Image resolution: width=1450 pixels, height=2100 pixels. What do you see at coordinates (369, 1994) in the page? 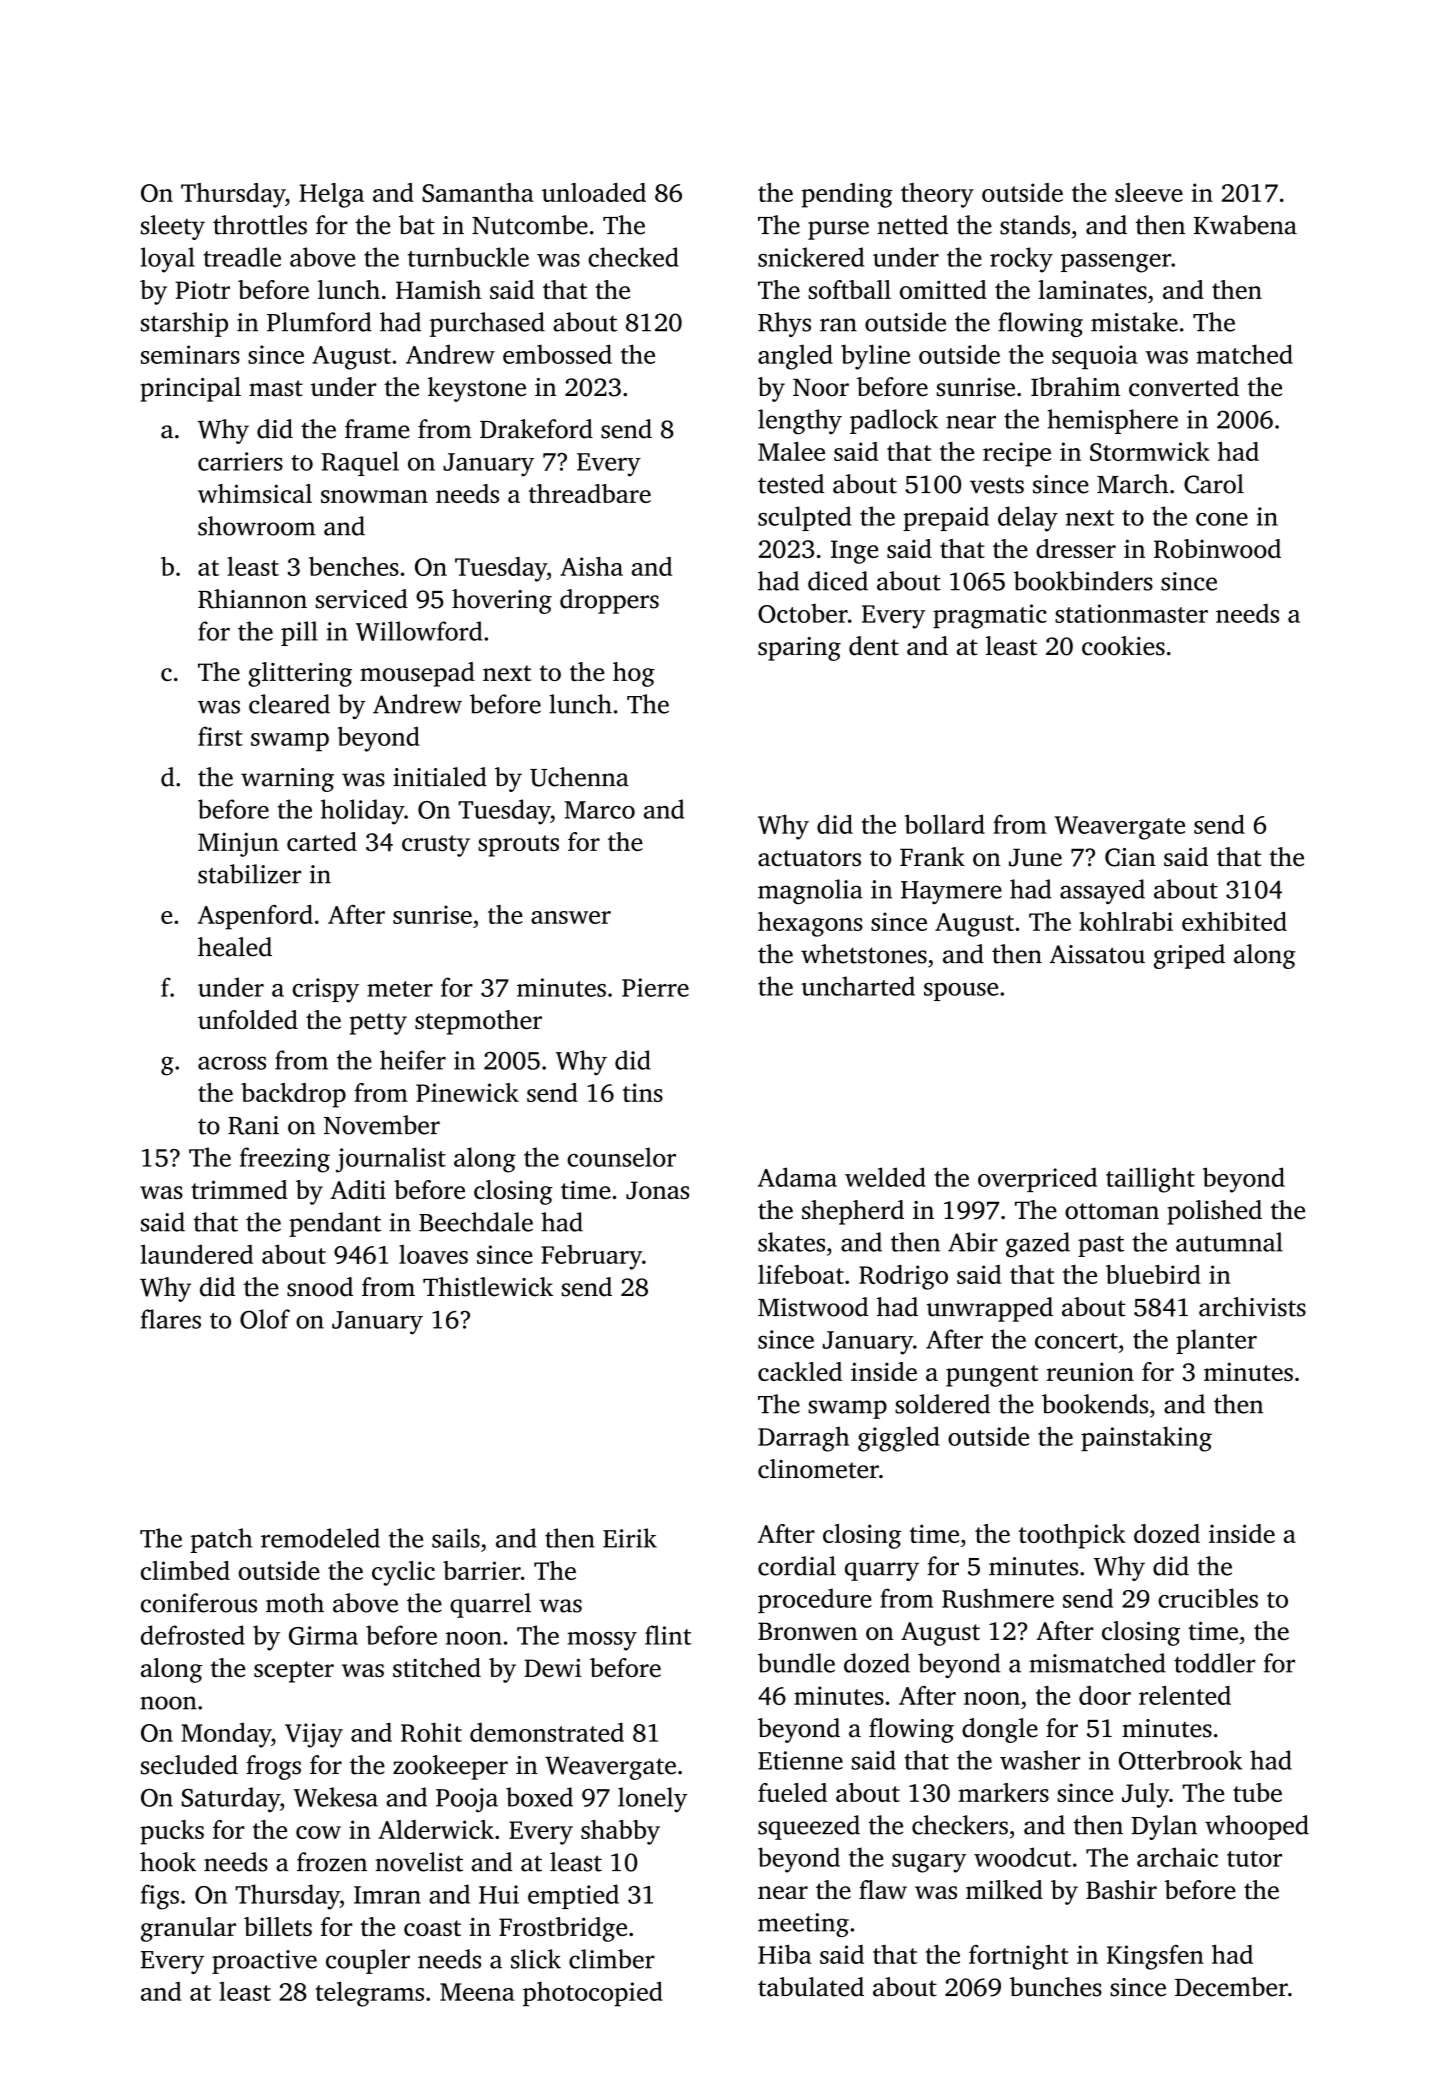
I see `telegrams` at bounding box center [369, 1994].
